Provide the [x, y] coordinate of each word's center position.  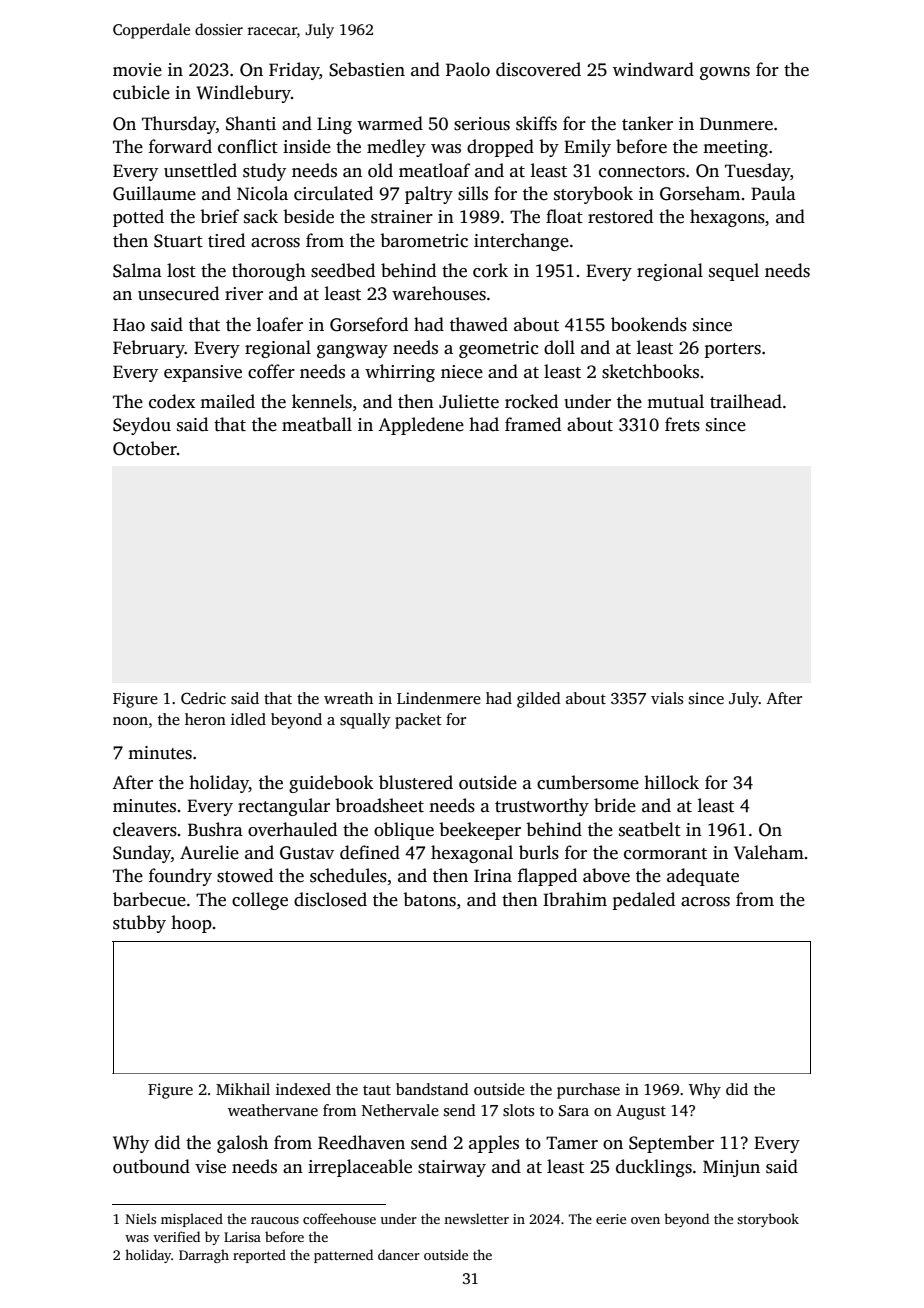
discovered [538, 69]
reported [259, 1256]
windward [653, 69]
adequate [703, 877]
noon [130, 721]
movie [137, 70]
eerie [611, 1219]
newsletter [476, 1218]
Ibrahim [575, 899]
